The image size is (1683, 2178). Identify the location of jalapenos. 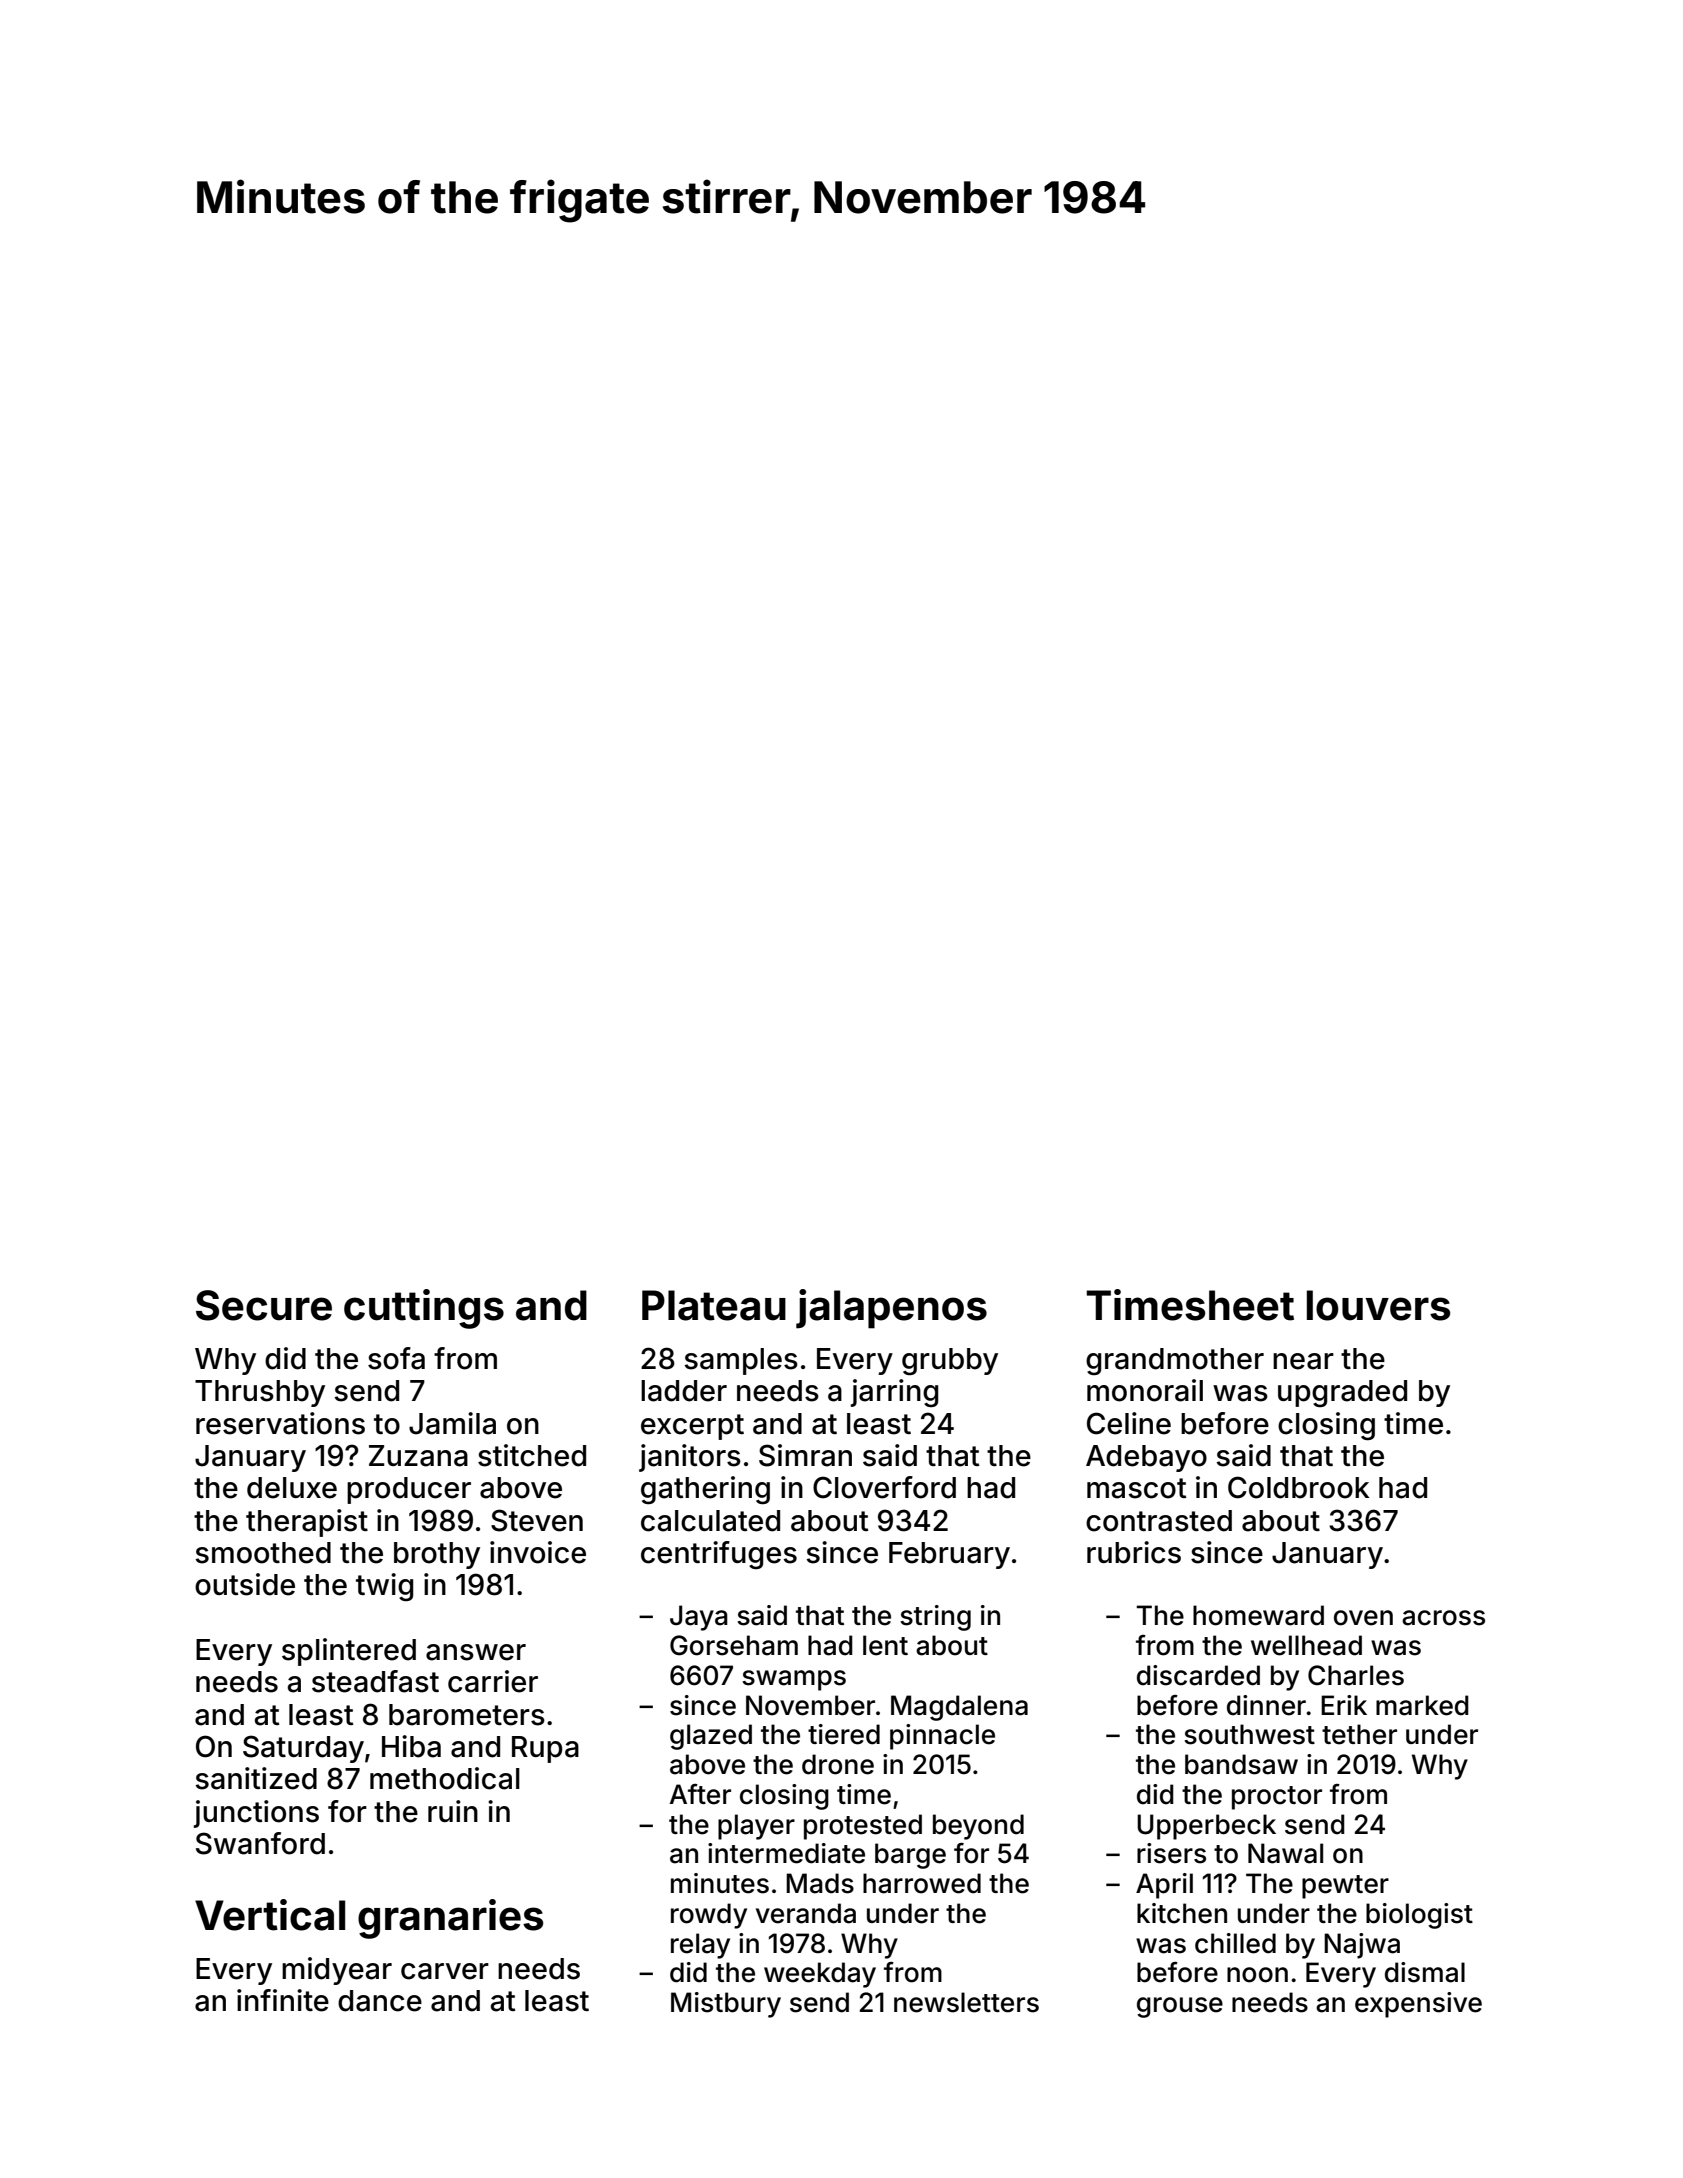
(891, 1309).
